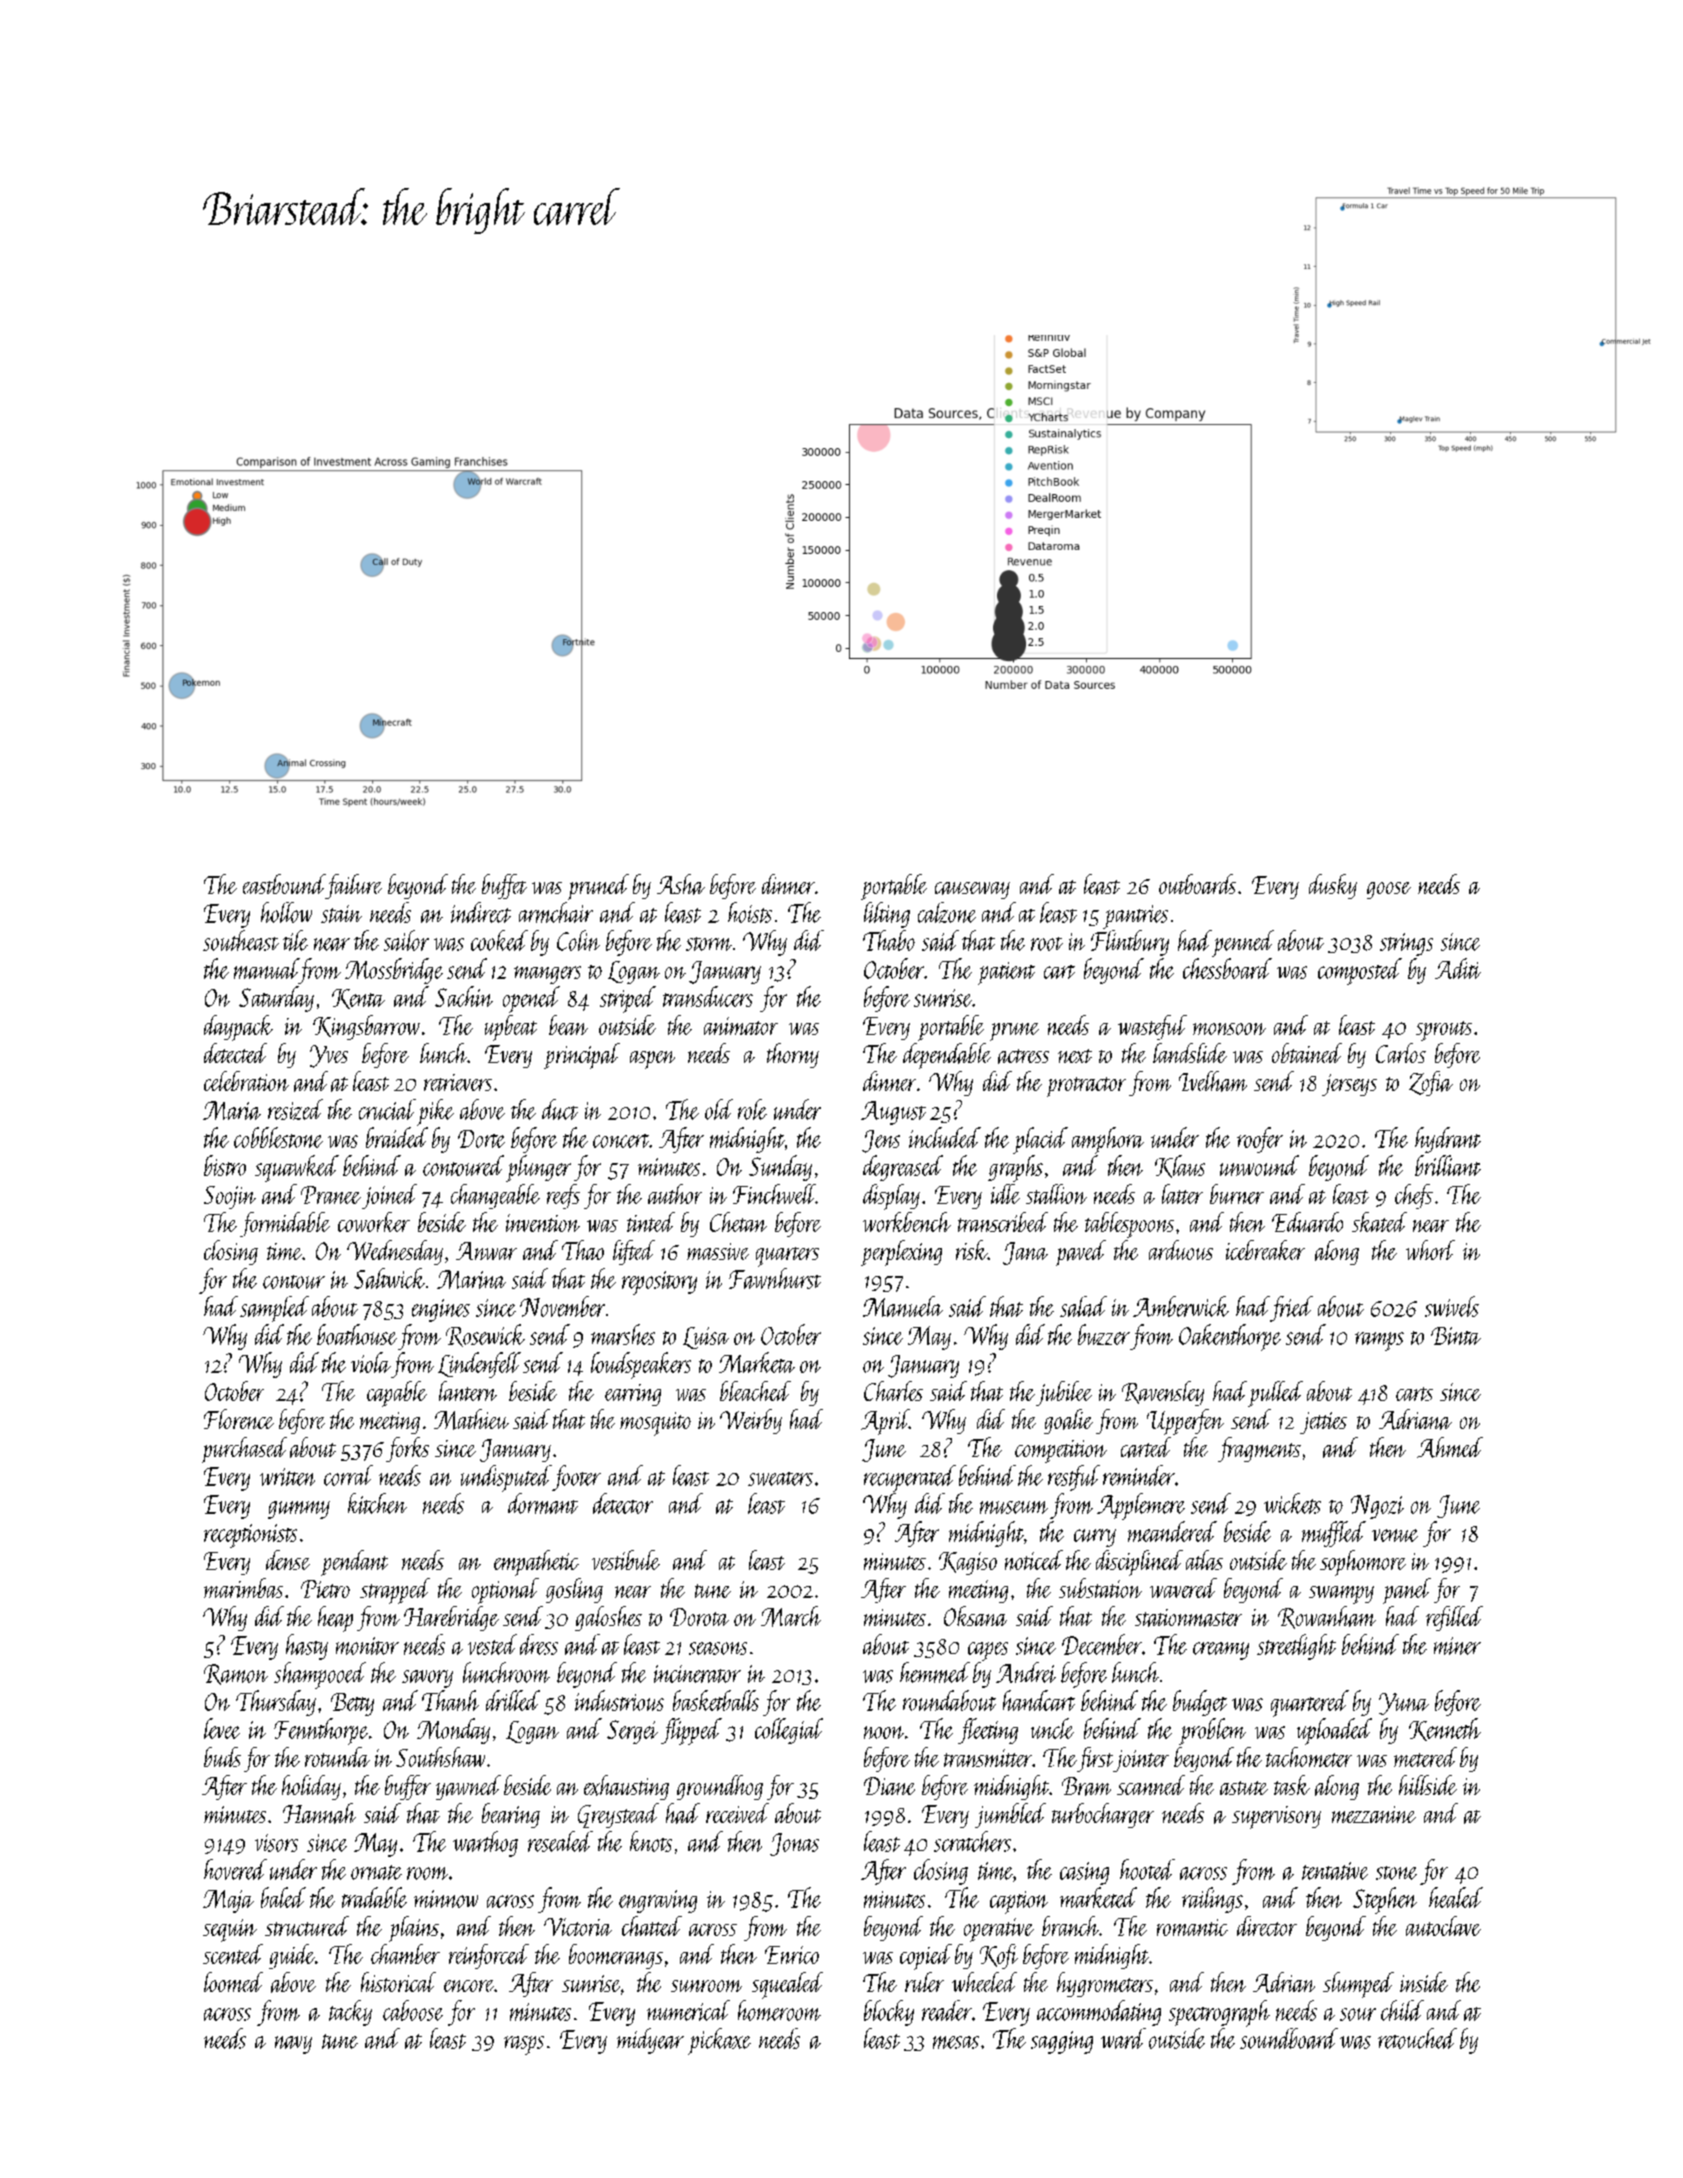  Describe the element at coordinates (658, 1901) in the page. I see `engraving` at that location.
